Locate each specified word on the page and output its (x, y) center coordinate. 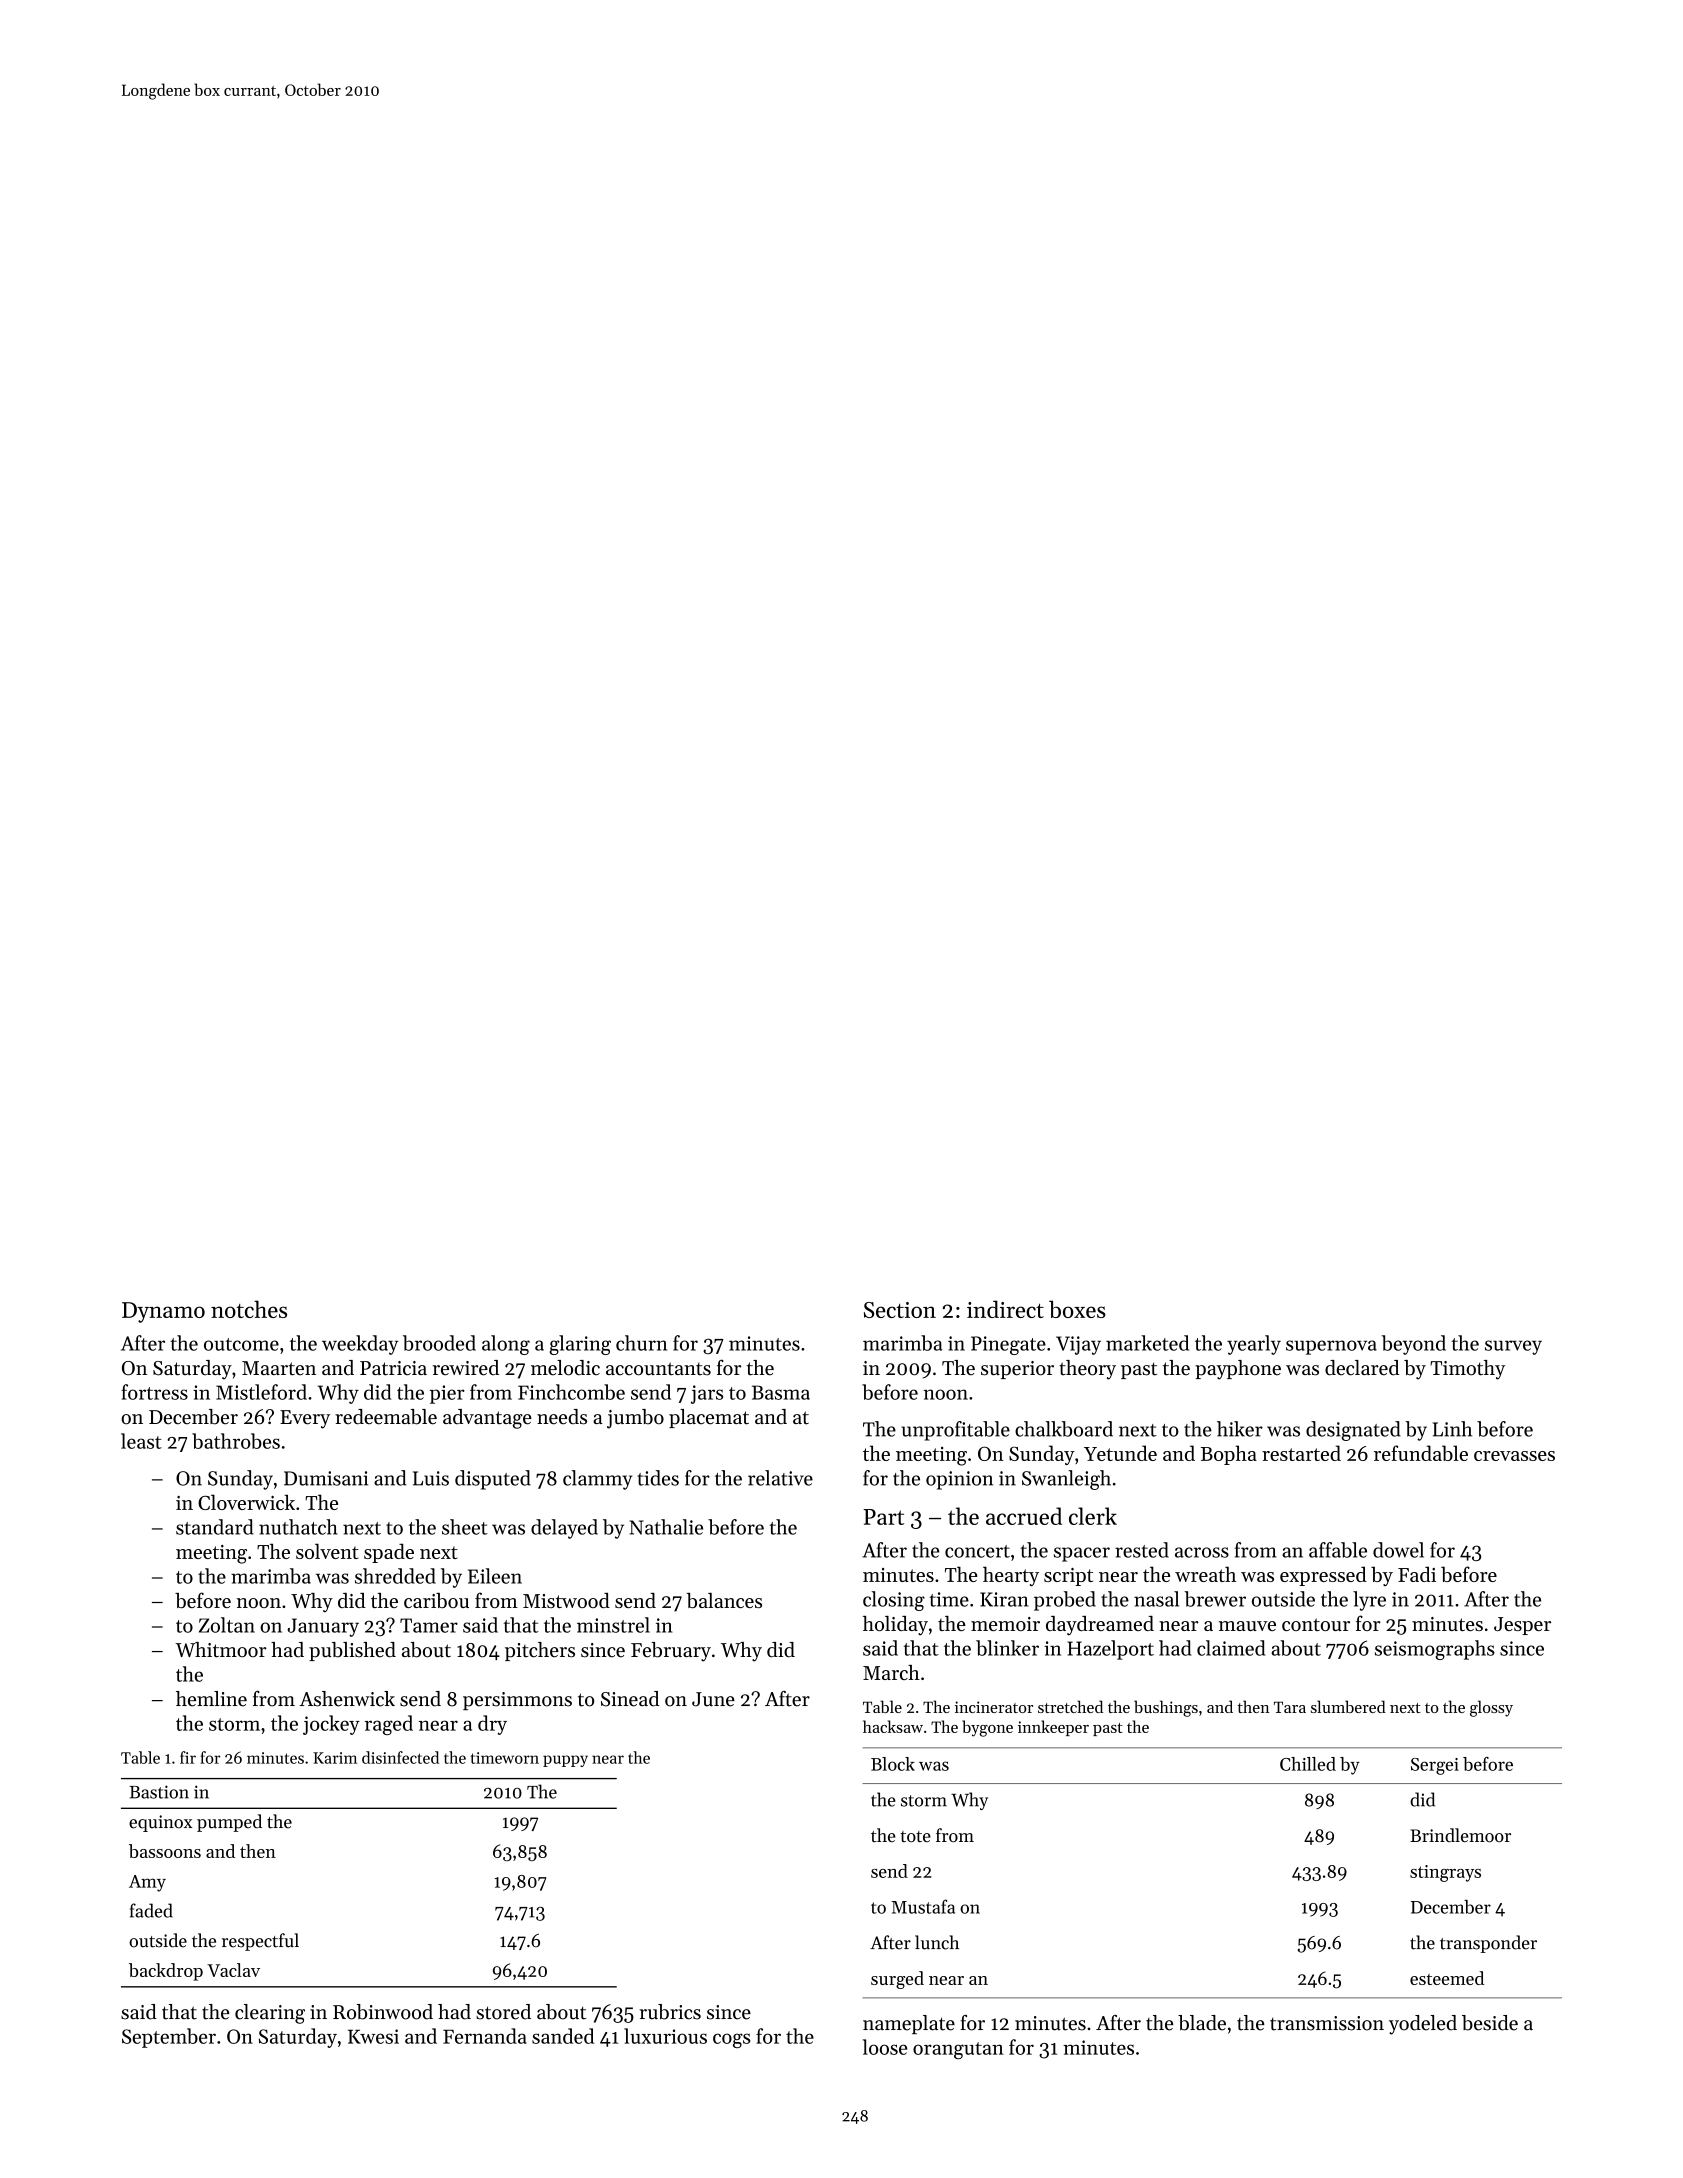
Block (893, 1764)
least (141, 1441)
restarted (1301, 1453)
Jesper (1522, 1626)
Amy (147, 1883)
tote (915, 1836)
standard (214, 1527)
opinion (959, 1480)
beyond (1414, 1345)
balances (724, 1600)
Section (900, 1310)
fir (188, 1757)
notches (249, 1309)
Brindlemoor (1460, 1835)
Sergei (1435, 1766)
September (169, 2038)
